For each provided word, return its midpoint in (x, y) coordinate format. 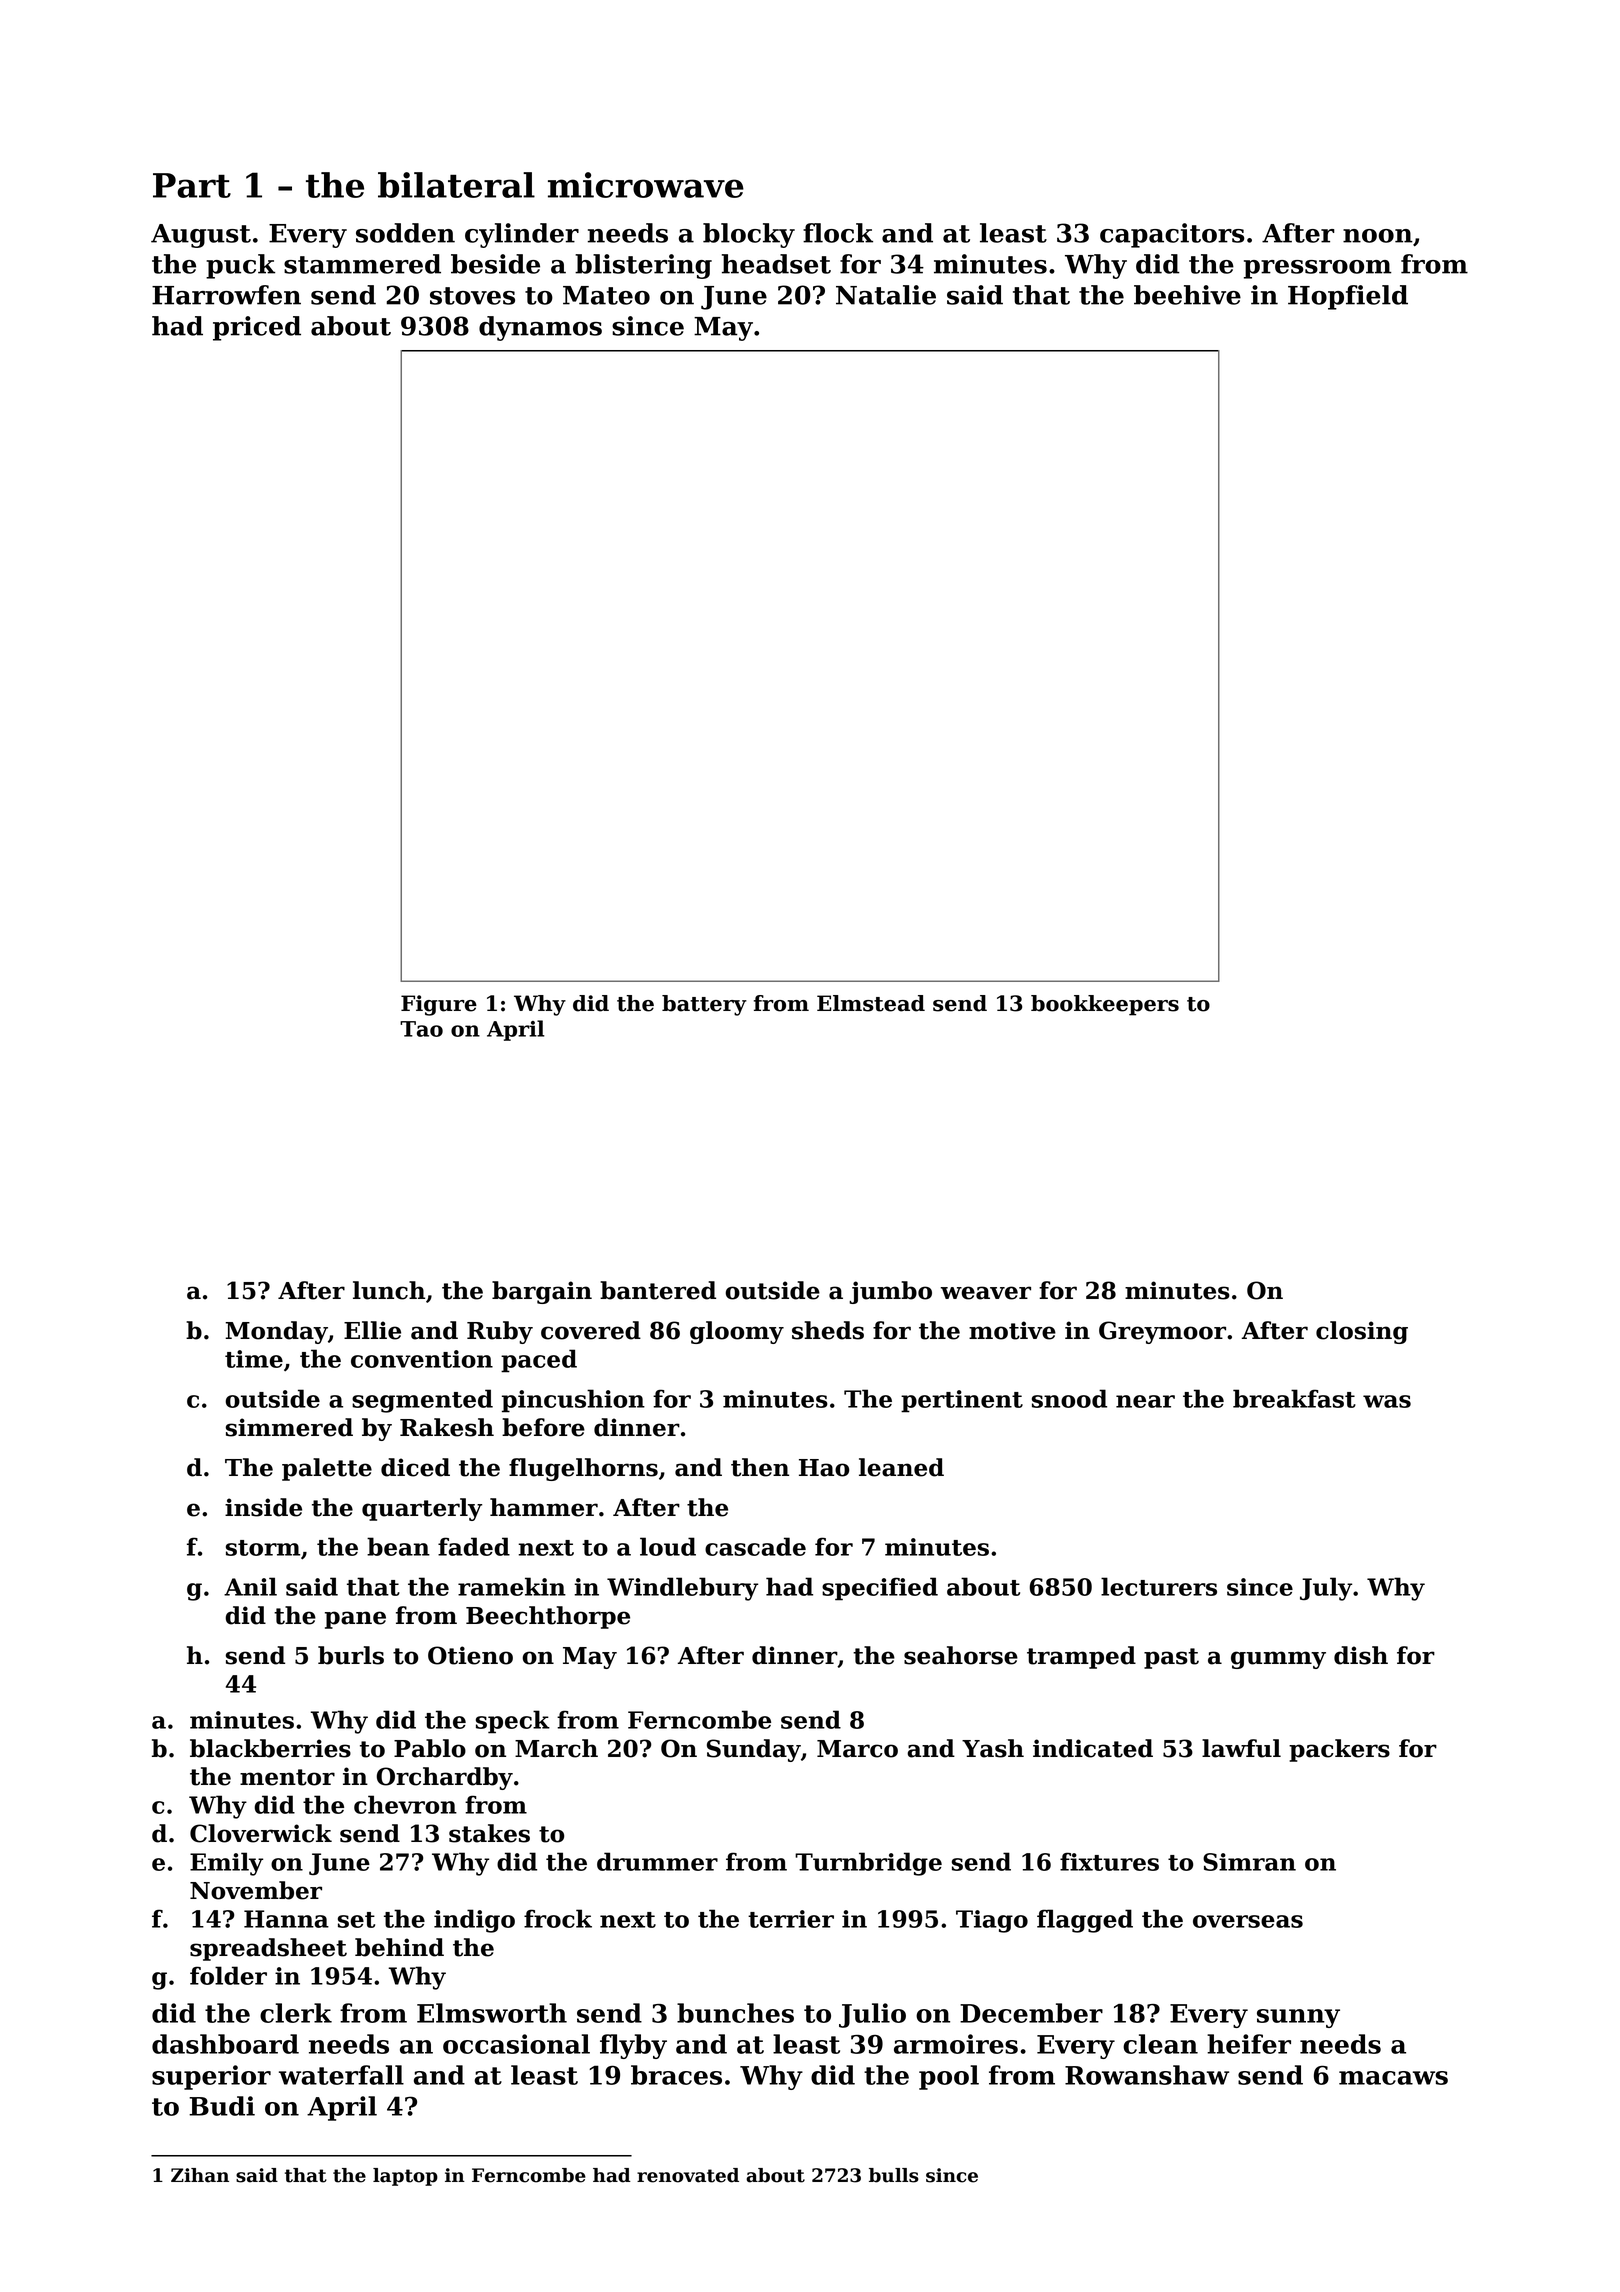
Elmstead (871, 1003)
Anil (250, 1586)
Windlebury (682, 1589)
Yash (993, 1748)
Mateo (606, 295)
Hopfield (1348, 297)
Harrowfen (226, 295)
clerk (296, 2013)
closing (1362, 1332)
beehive (1187, 295)
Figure (439, 1005)
